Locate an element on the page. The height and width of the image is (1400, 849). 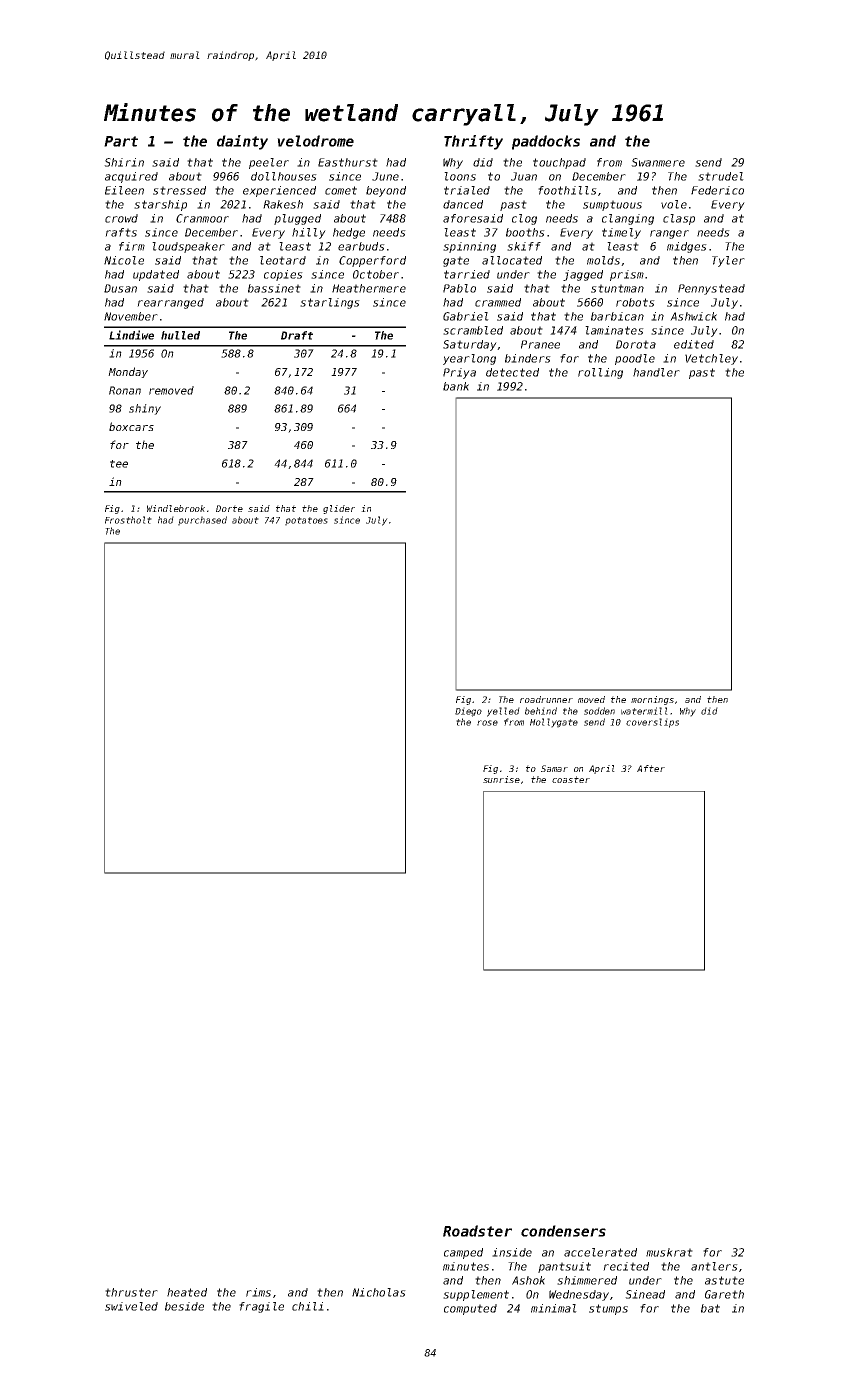
fragile is located at coordinates (261, 1307).
